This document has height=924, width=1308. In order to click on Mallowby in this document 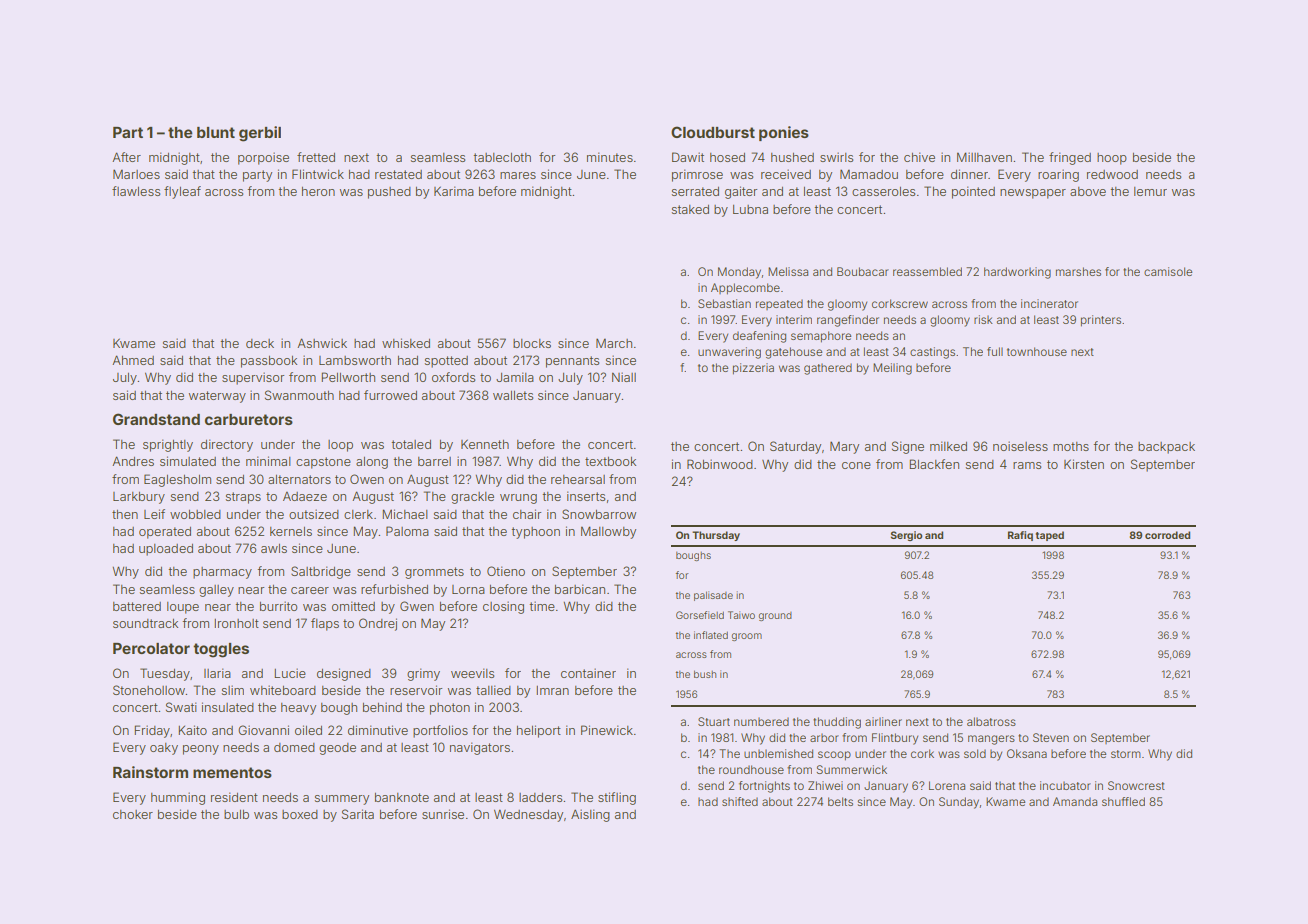, I will do `click(608, 532)`.
